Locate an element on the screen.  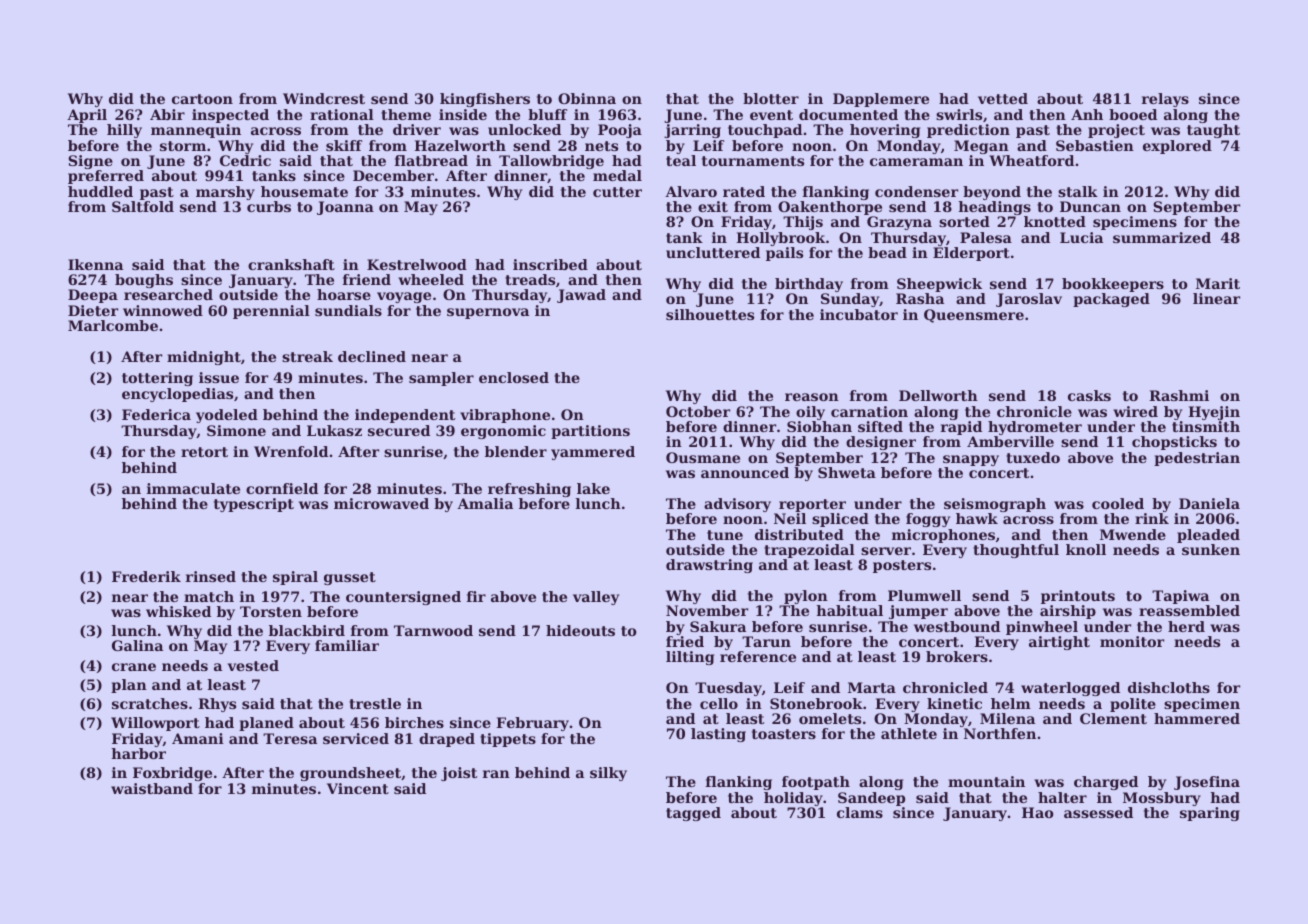
hideouts is located at coordinates (580, 630).
